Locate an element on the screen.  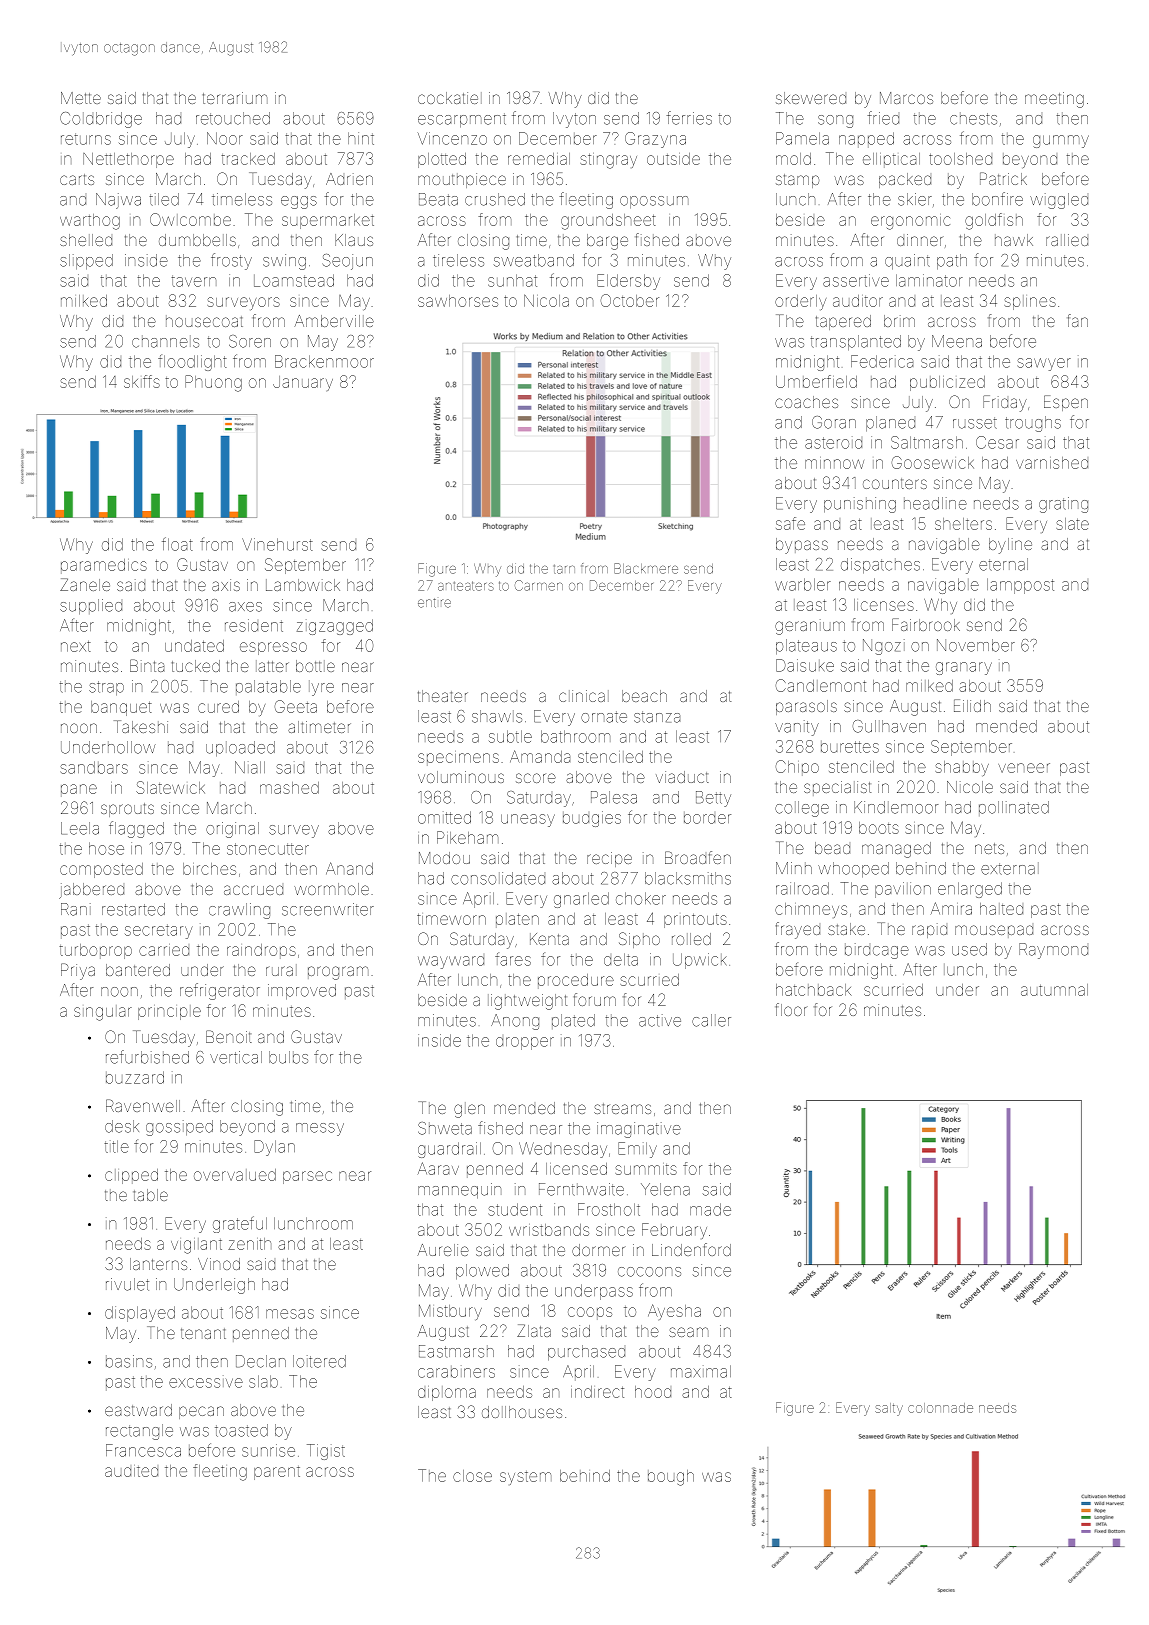
close is located at coordinates (472, 1476).
